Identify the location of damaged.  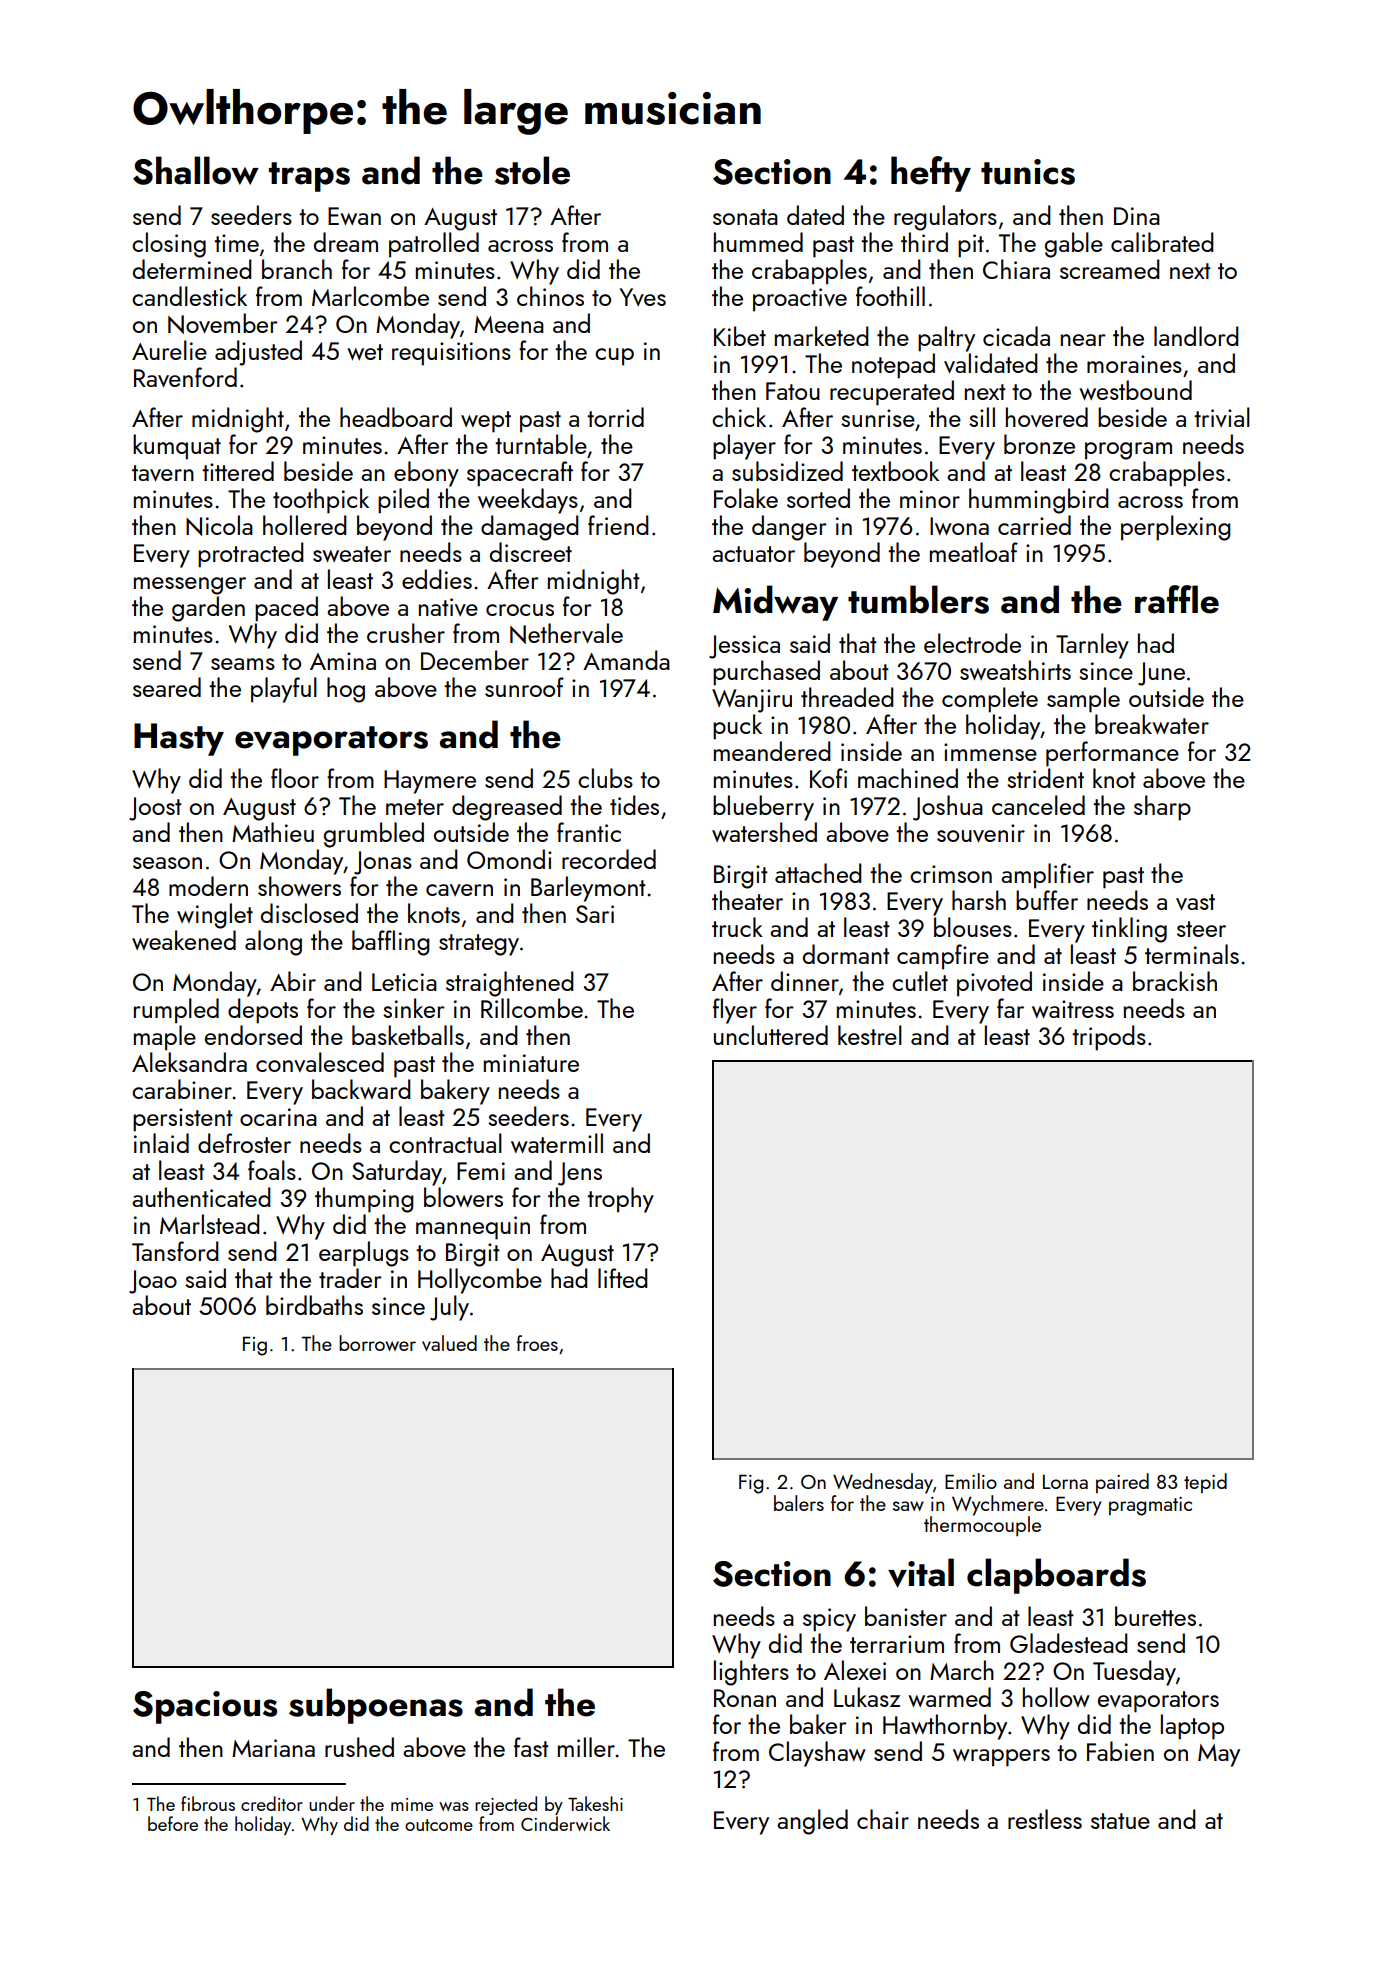
(530, 528).
